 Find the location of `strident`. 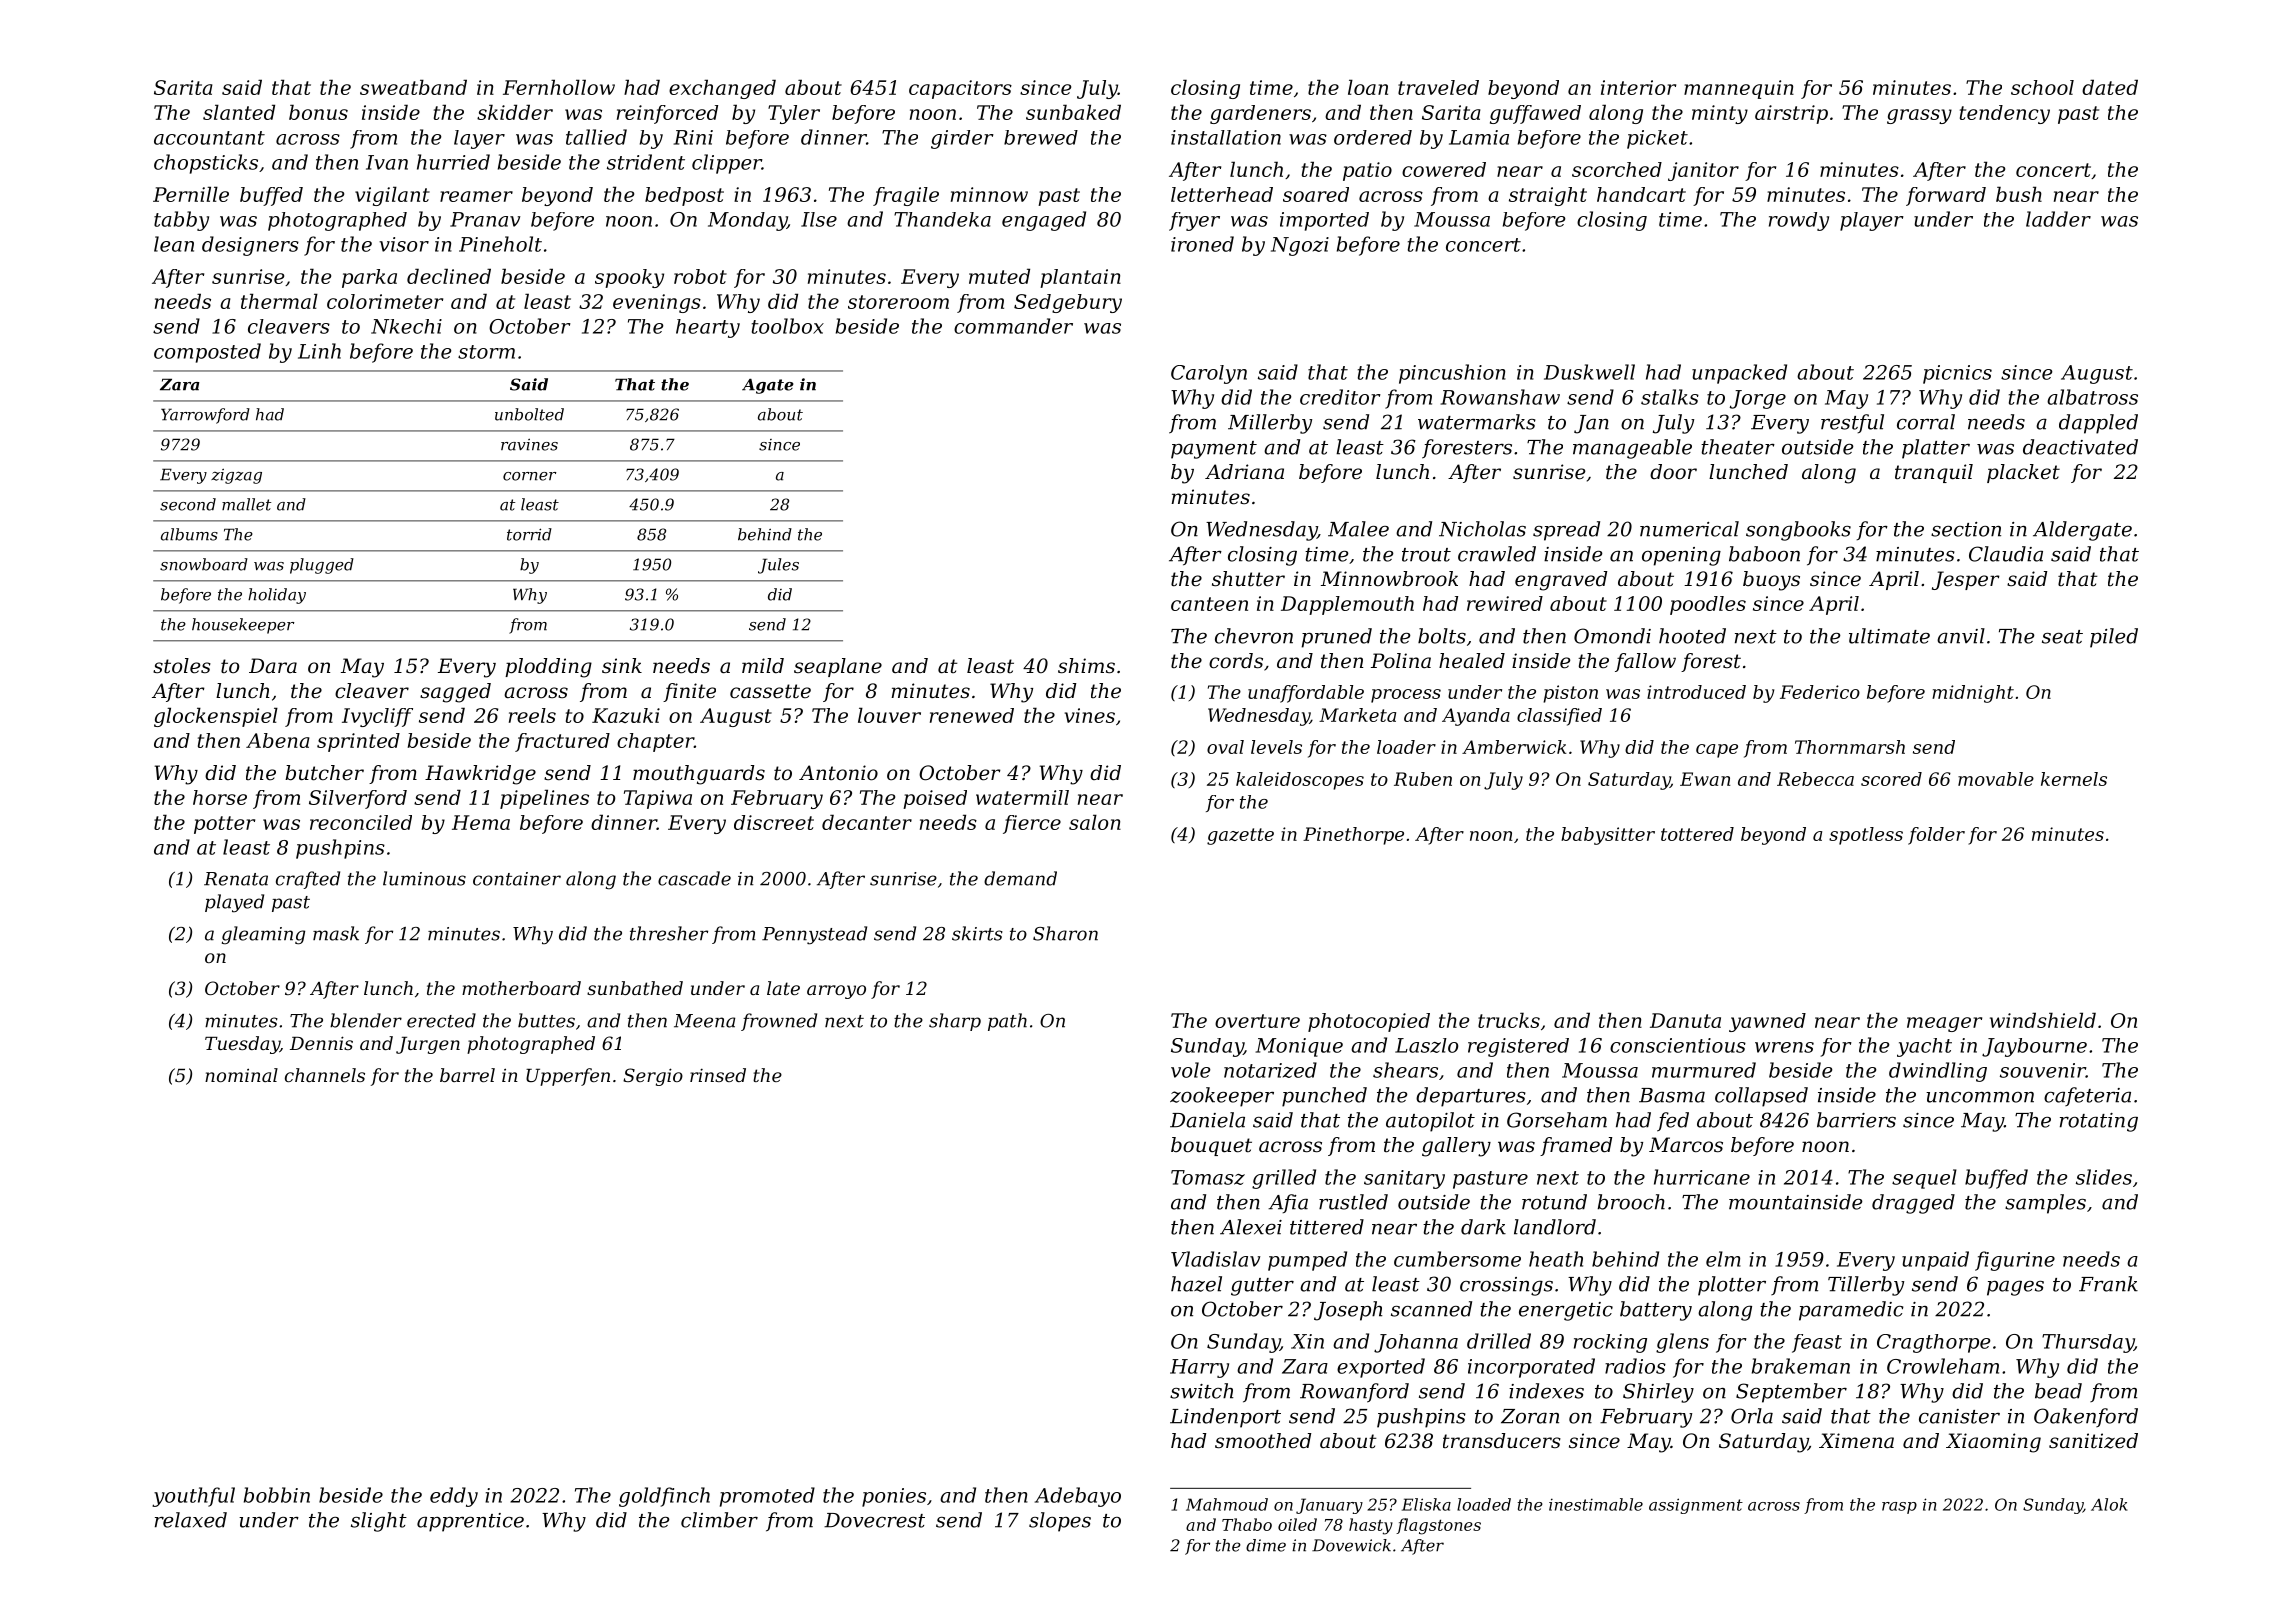

strident is located at coordinates (646, 162).
